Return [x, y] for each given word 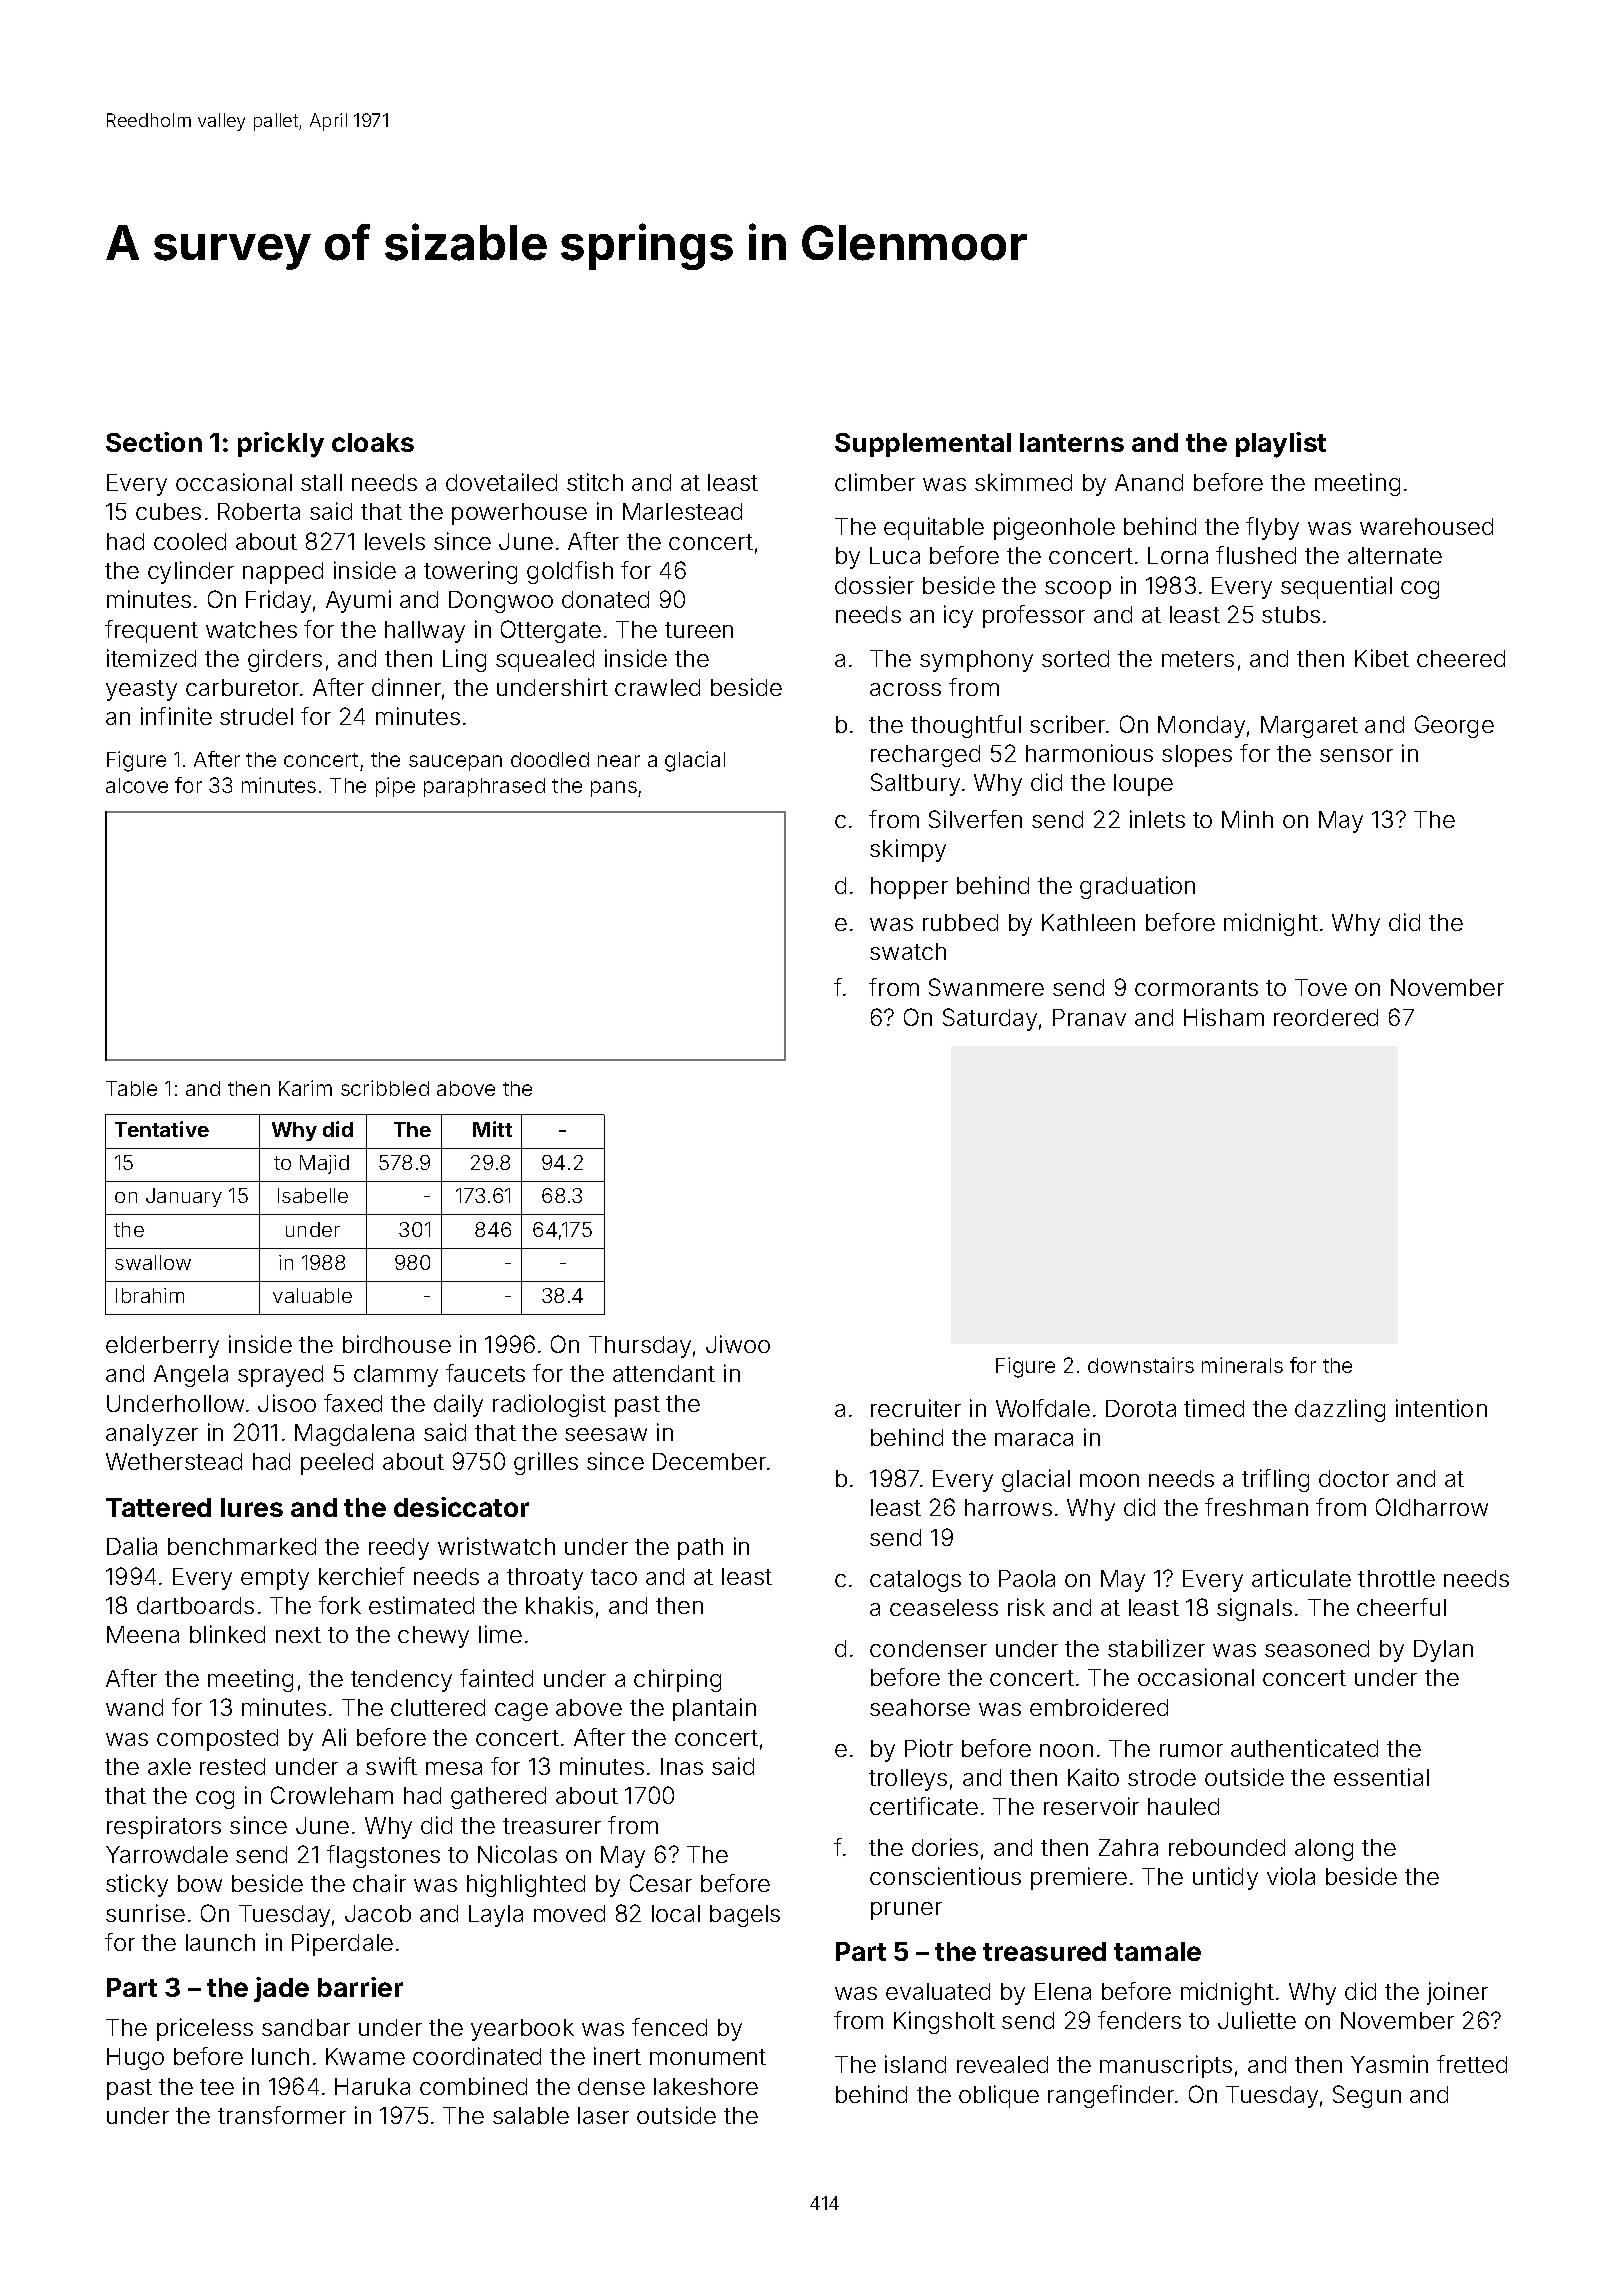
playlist [1281, 445]
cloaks [373, 442]
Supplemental [923, 445]
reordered [1326, 1017]
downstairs [1141, 1365]
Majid [324, 1164]
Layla [496, 1916]
